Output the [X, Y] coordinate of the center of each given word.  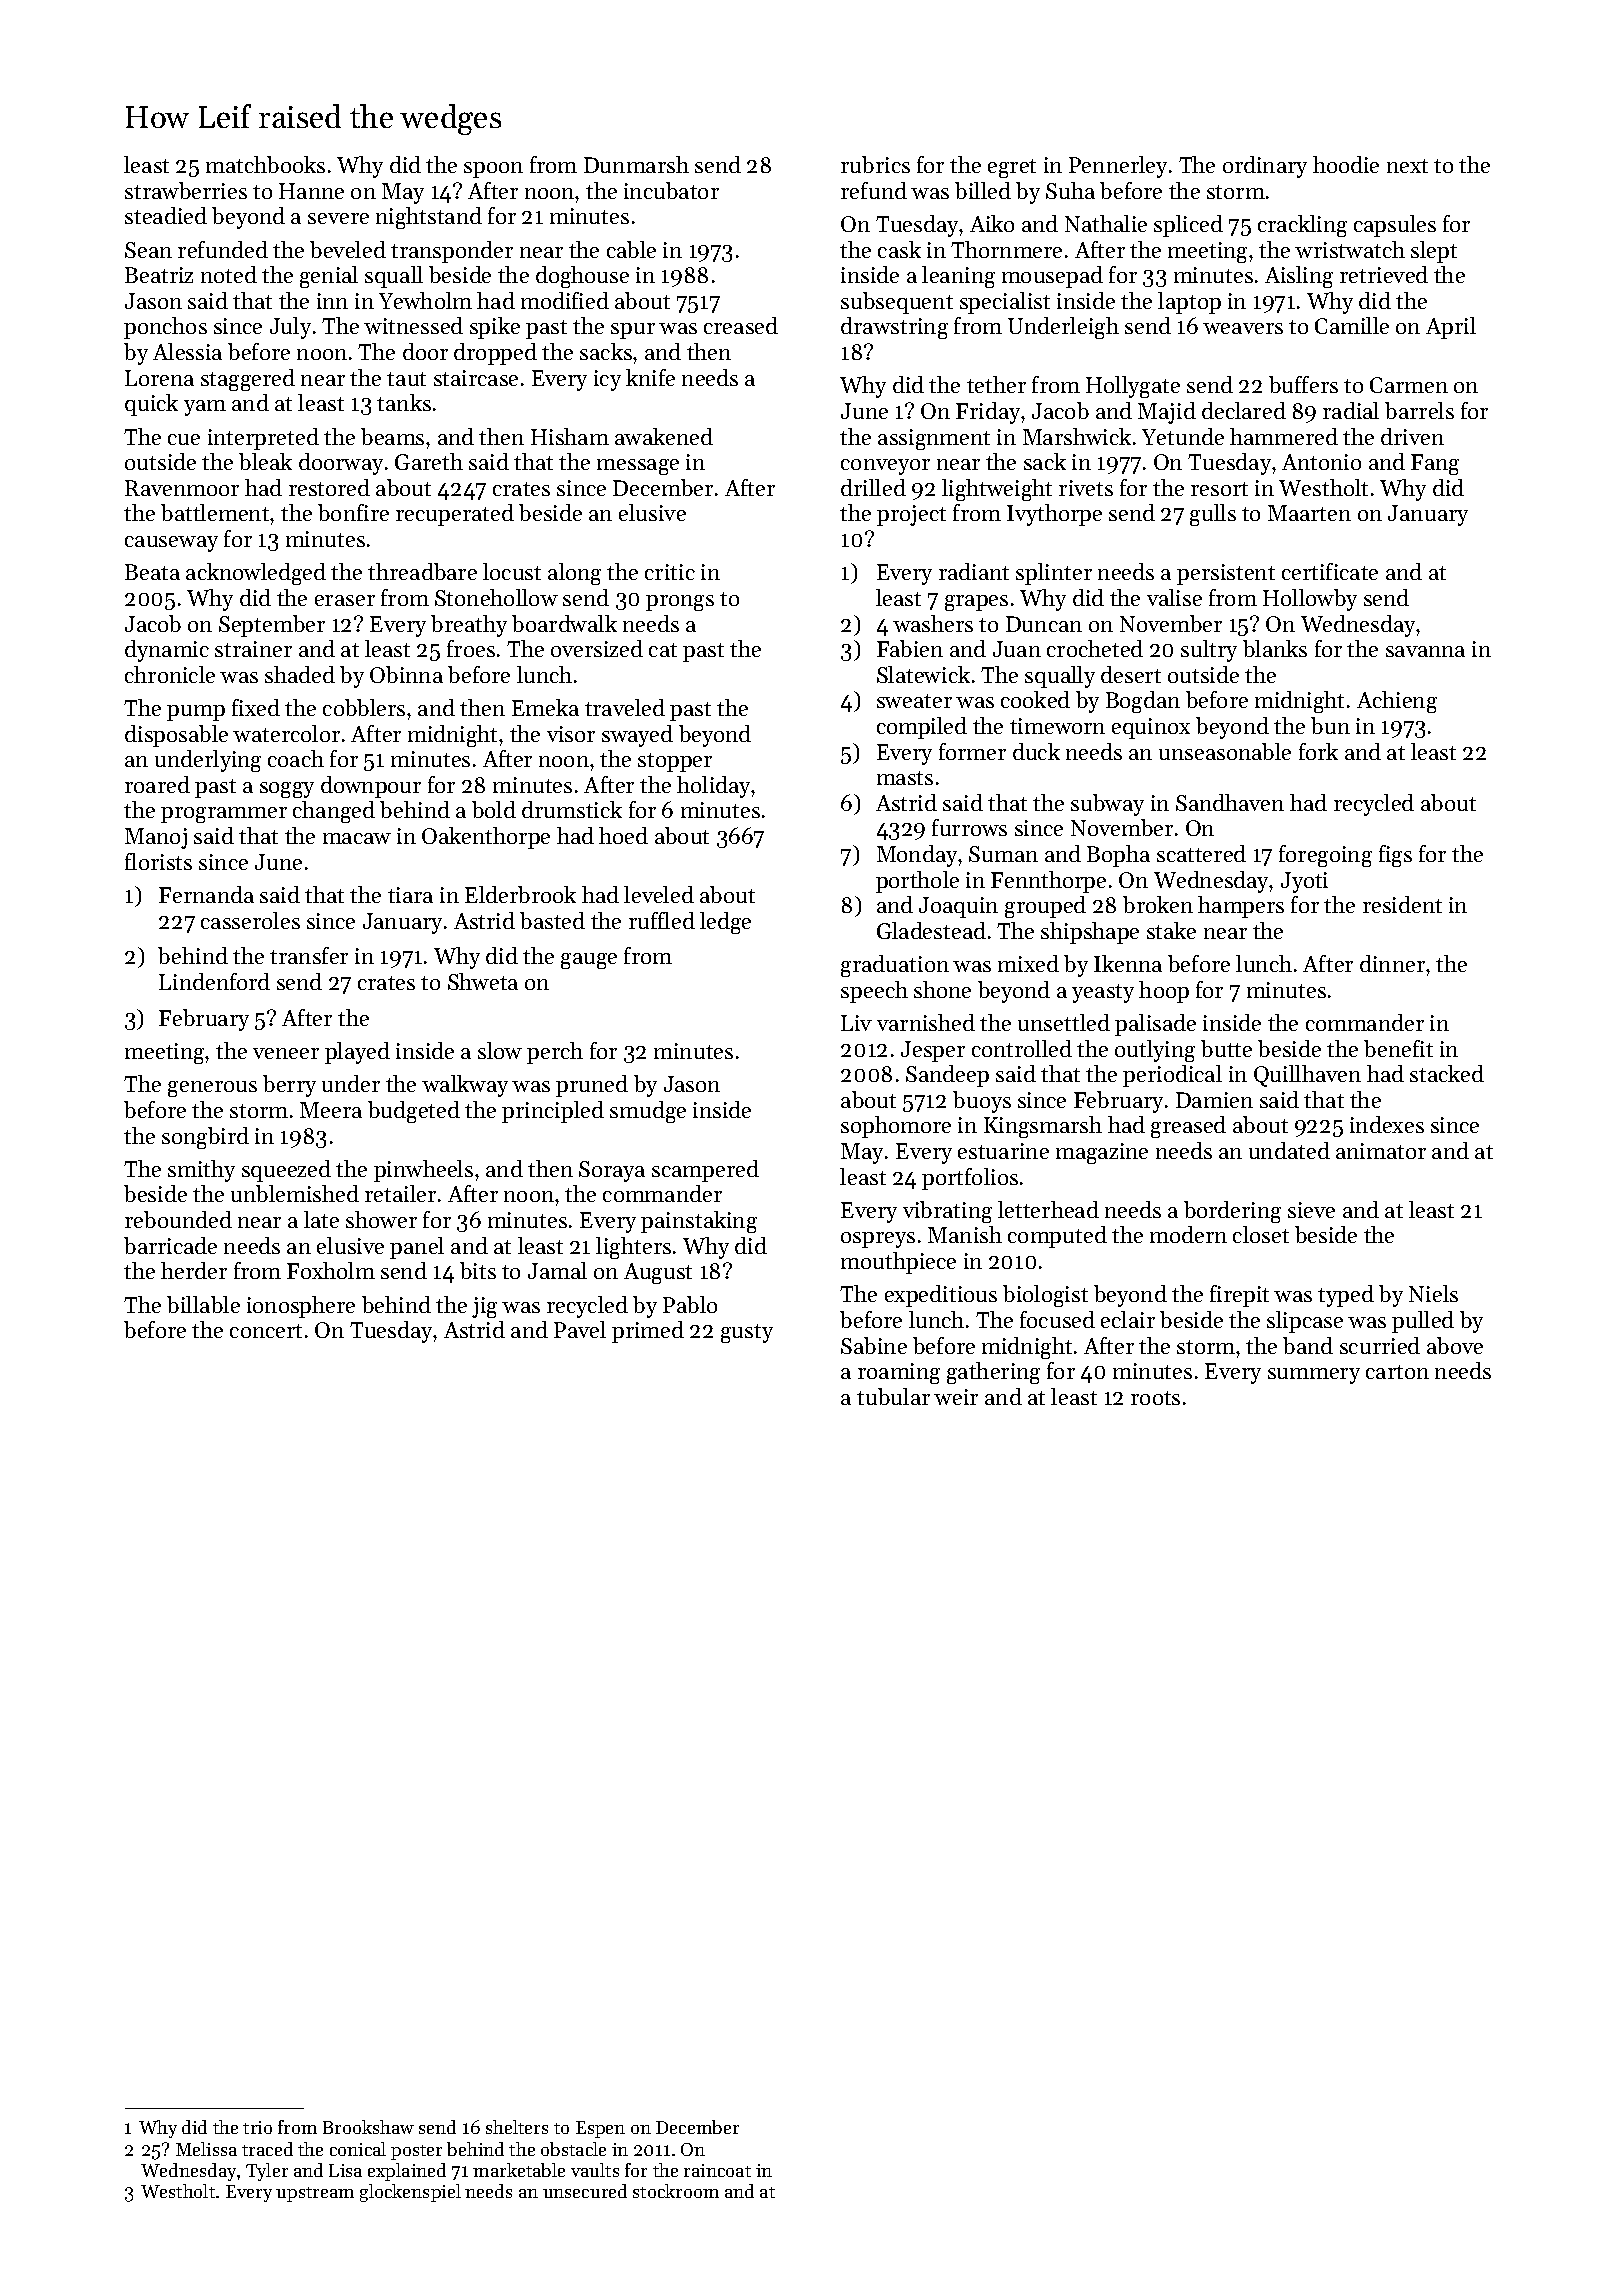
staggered [248, 380]
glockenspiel [410, 2193]
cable [631, 249]
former [972, 751]
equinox [1151, 728]
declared [1244, 410]
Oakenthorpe [486, 838]
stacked [1447, 1073]
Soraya [612, 1171]
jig [484, 1307]
